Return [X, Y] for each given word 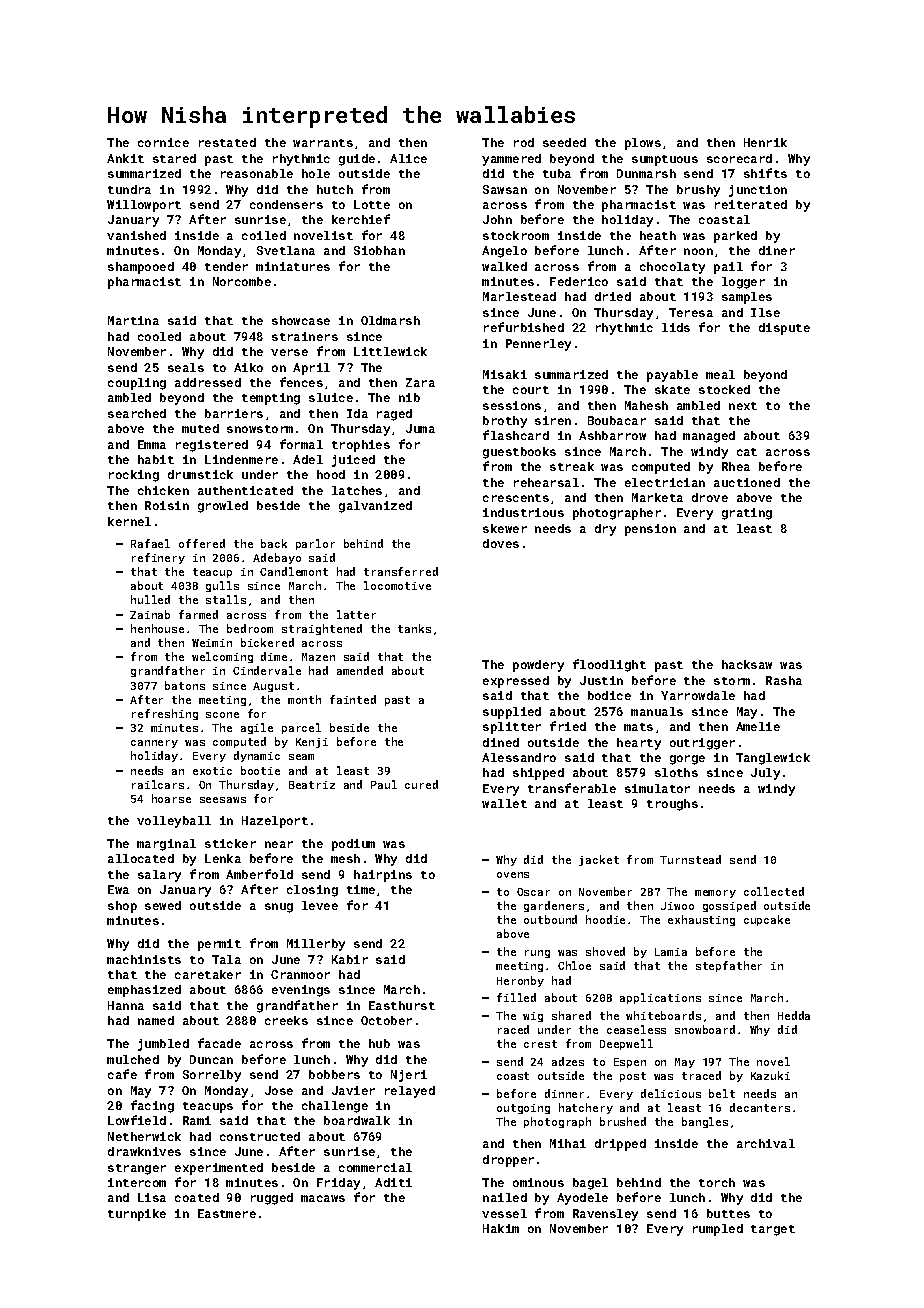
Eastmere [227, 1213]
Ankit [125, 158]
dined [501, 742]
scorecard [739, 158]
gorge [687, 760]
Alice [408, 158]
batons [185, 685]
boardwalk [357, 1120]
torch [717, 1182]
